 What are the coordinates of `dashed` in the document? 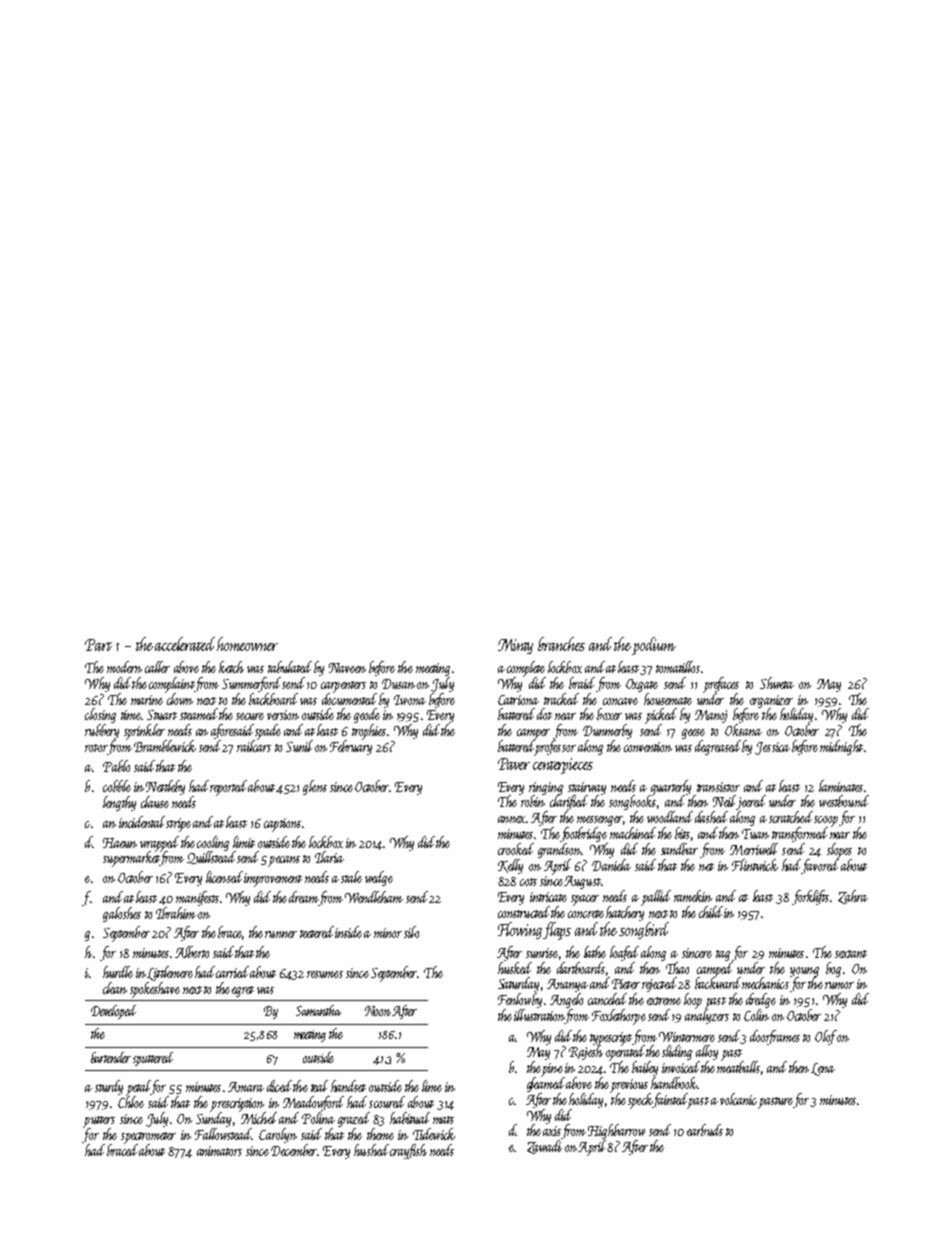 It's located at (711, 817).
